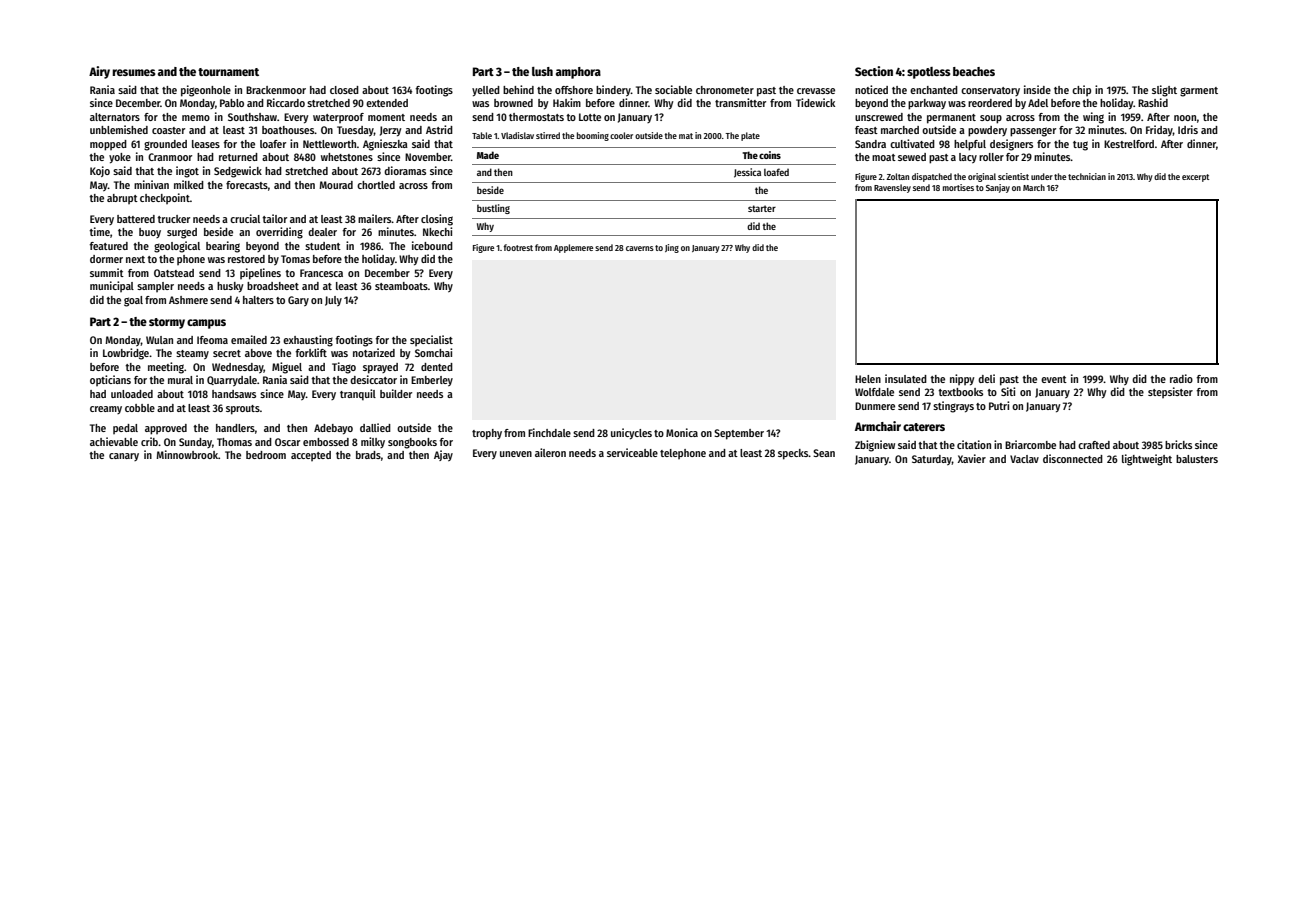 The height and width of the image is (924, 1308). Describe the element at coordinates (375, 218) in the image. I see `mailers` at that location.
